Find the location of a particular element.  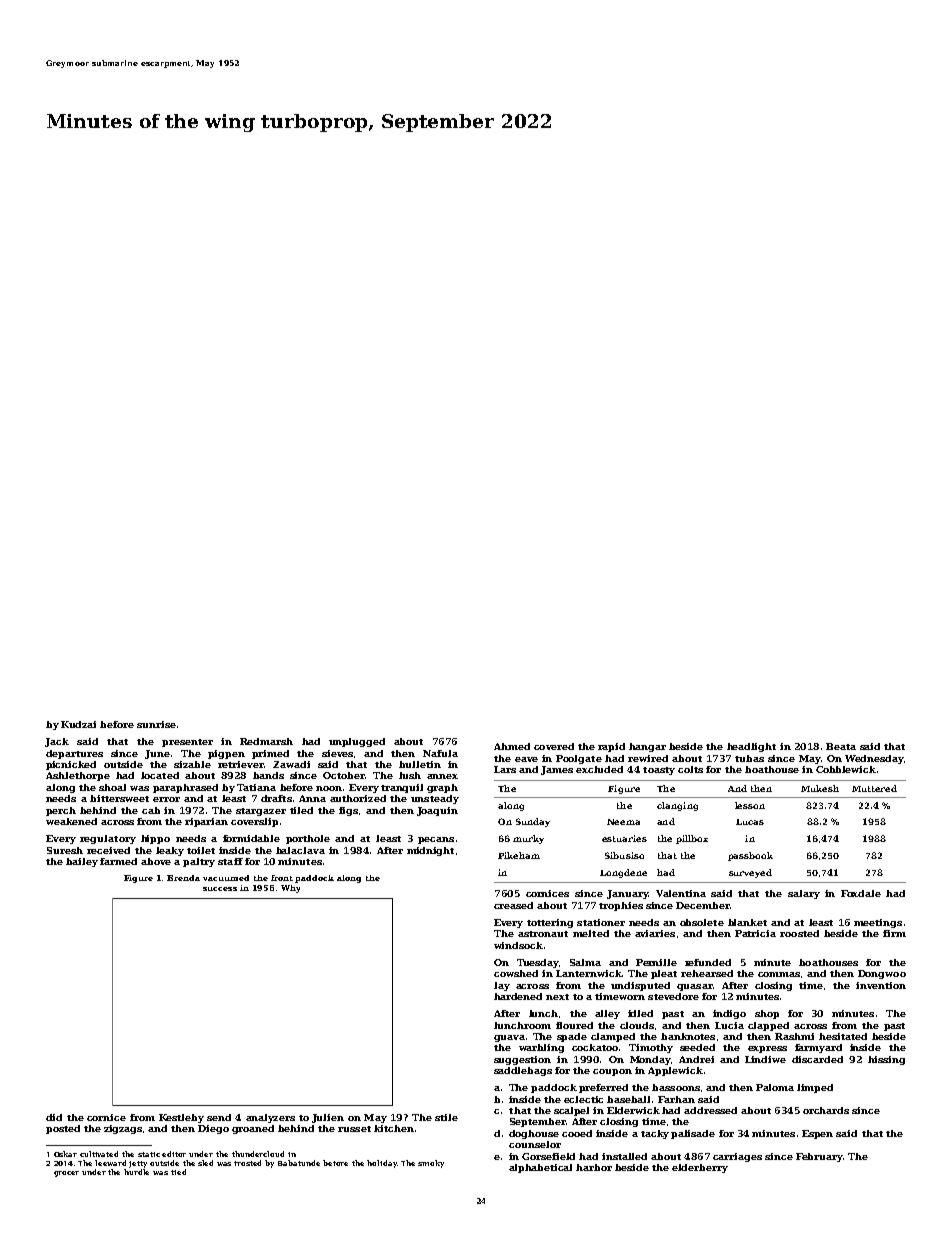

rapid is located at coordinates (611, 747).
